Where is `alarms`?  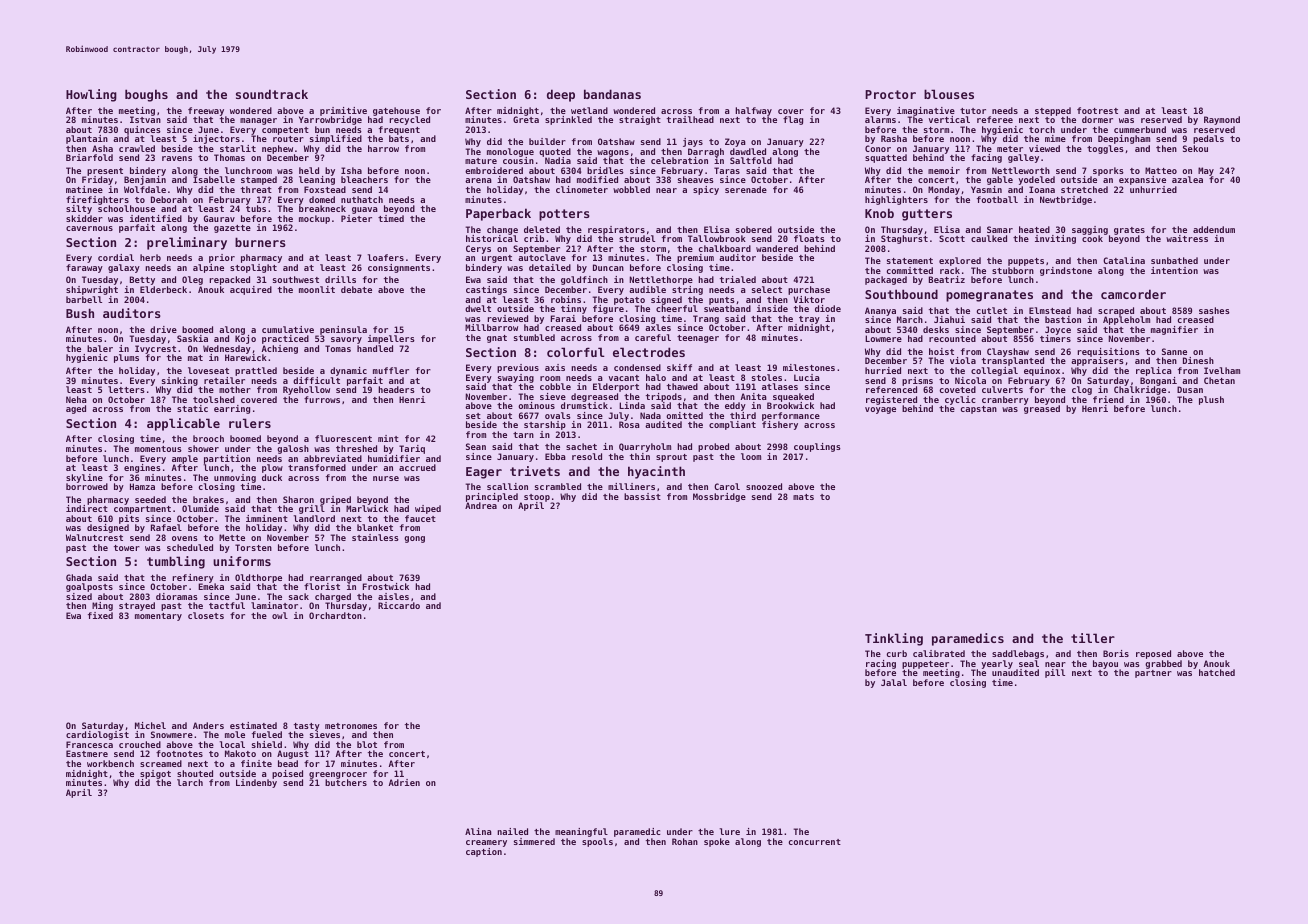 alarms is located at coordinates (880, 119).
